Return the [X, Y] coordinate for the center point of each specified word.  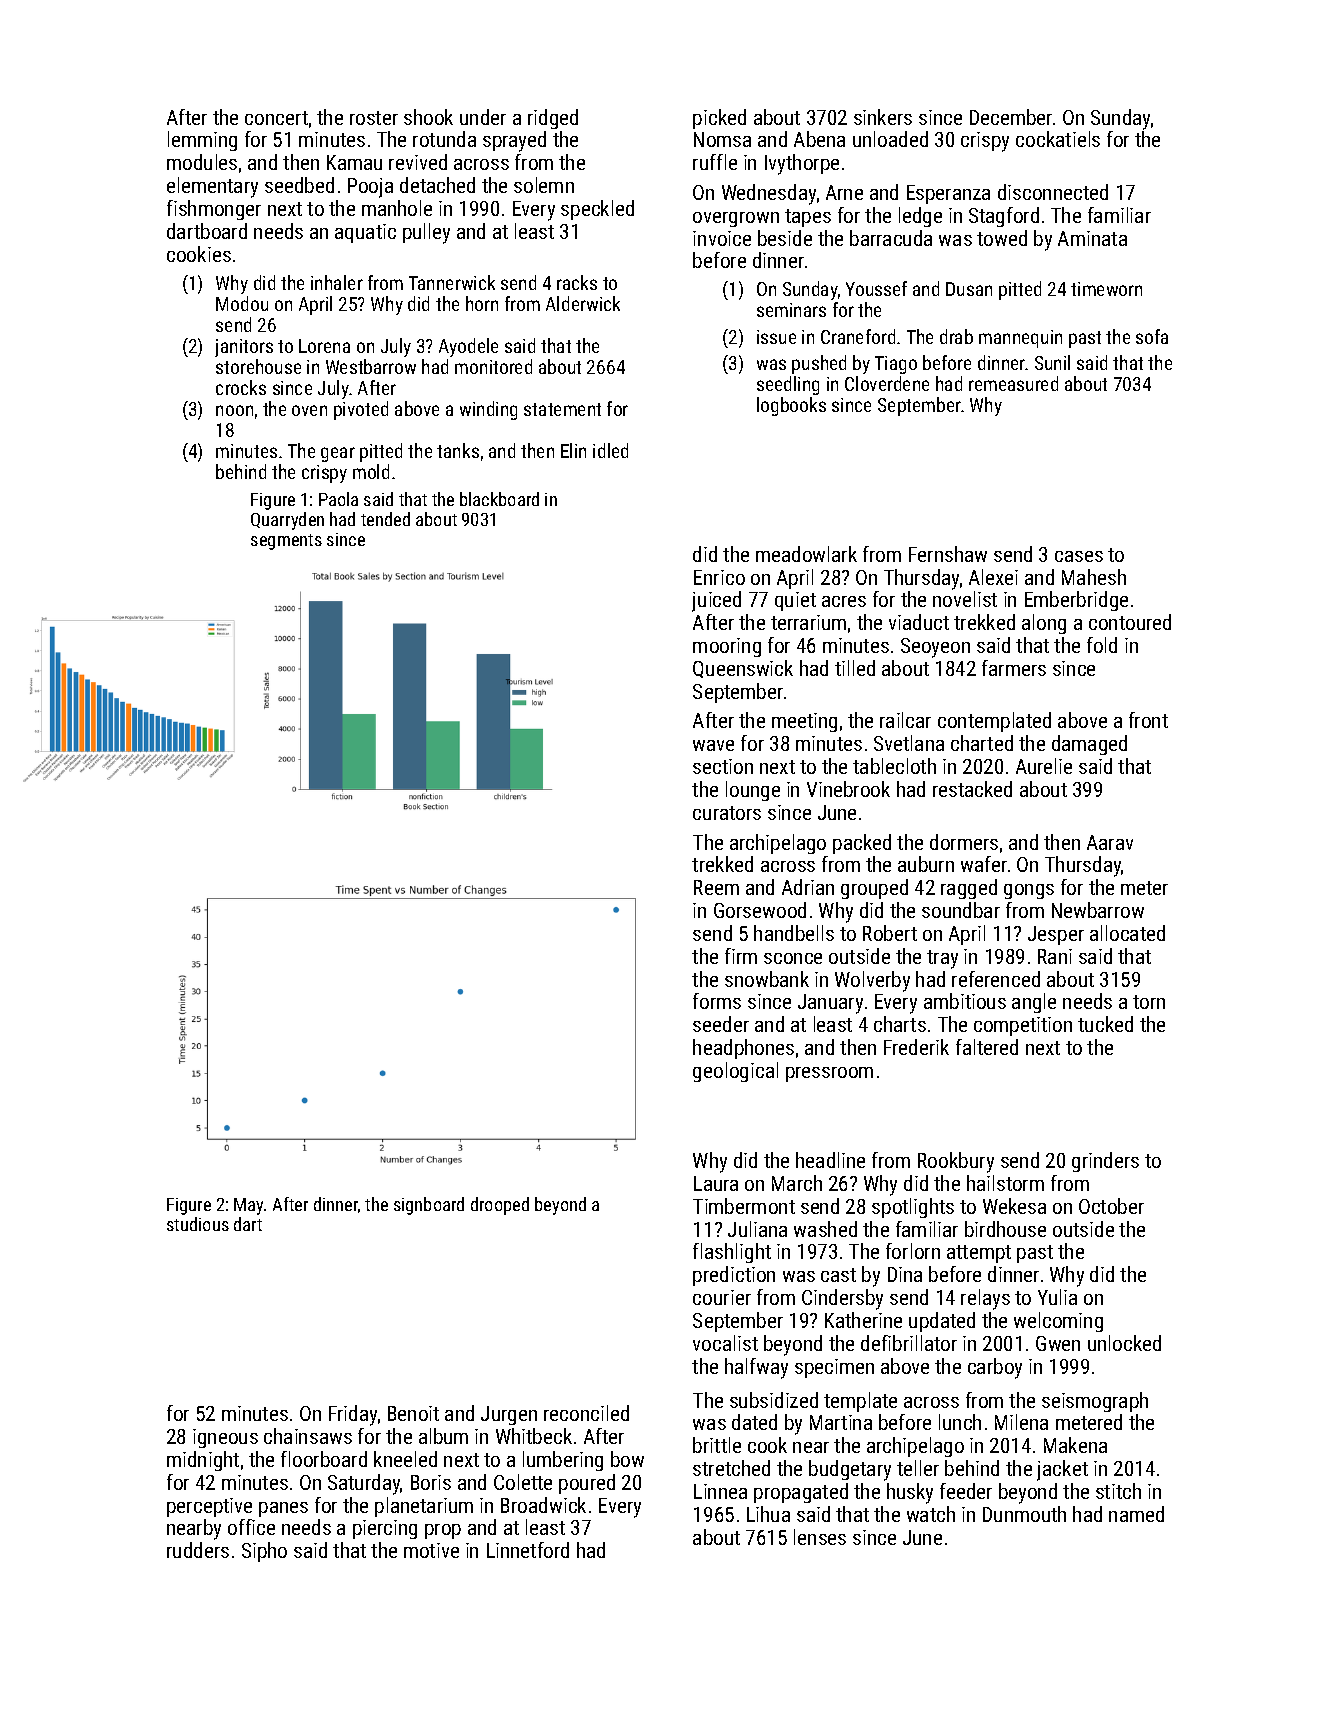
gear [338, 454]
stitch [1118, 1491]
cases [1079, 556]
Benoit [413, 1413]
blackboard [499, 499]
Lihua [768, 1514]
